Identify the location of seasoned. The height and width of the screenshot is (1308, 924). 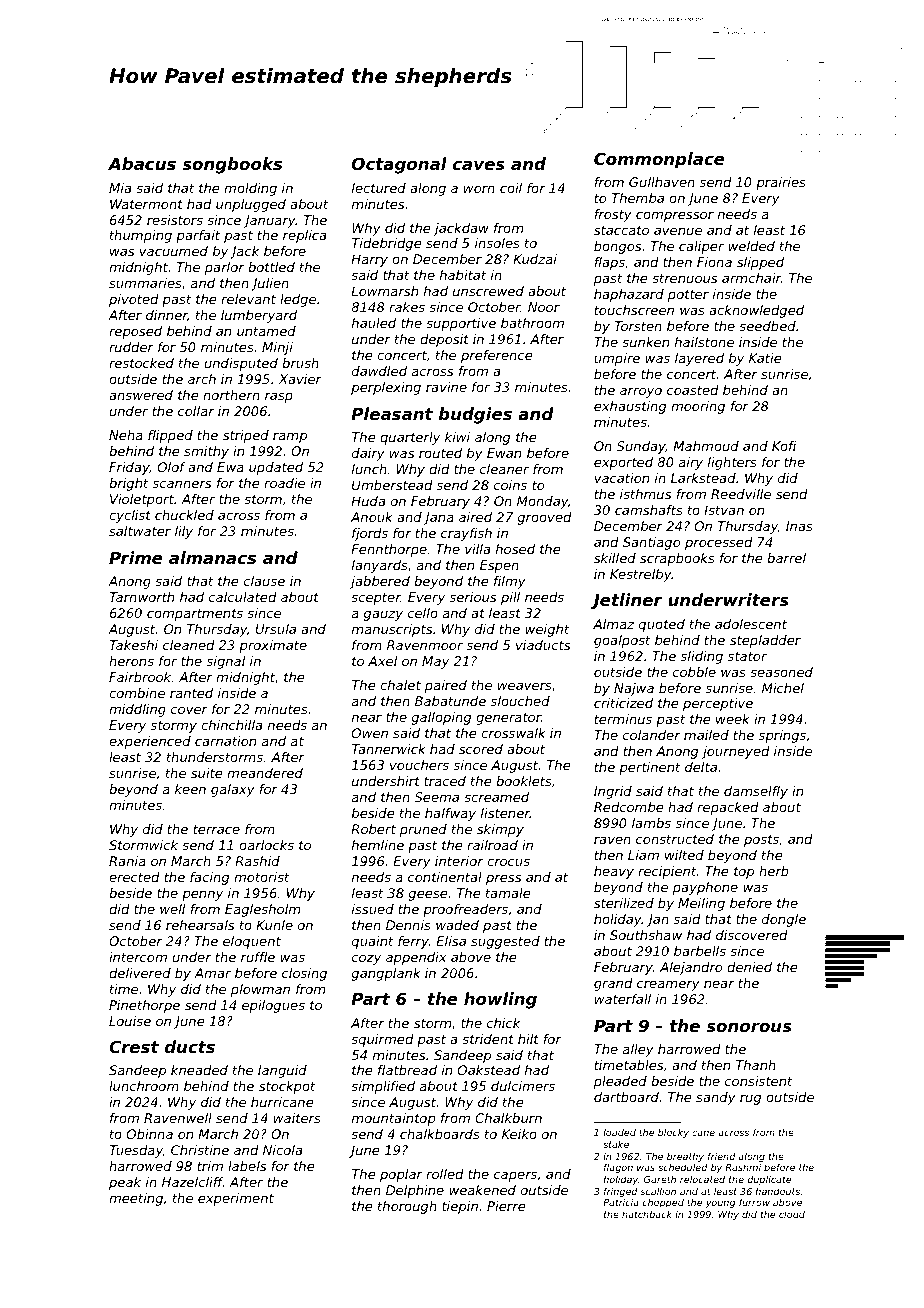
(781, 672).
